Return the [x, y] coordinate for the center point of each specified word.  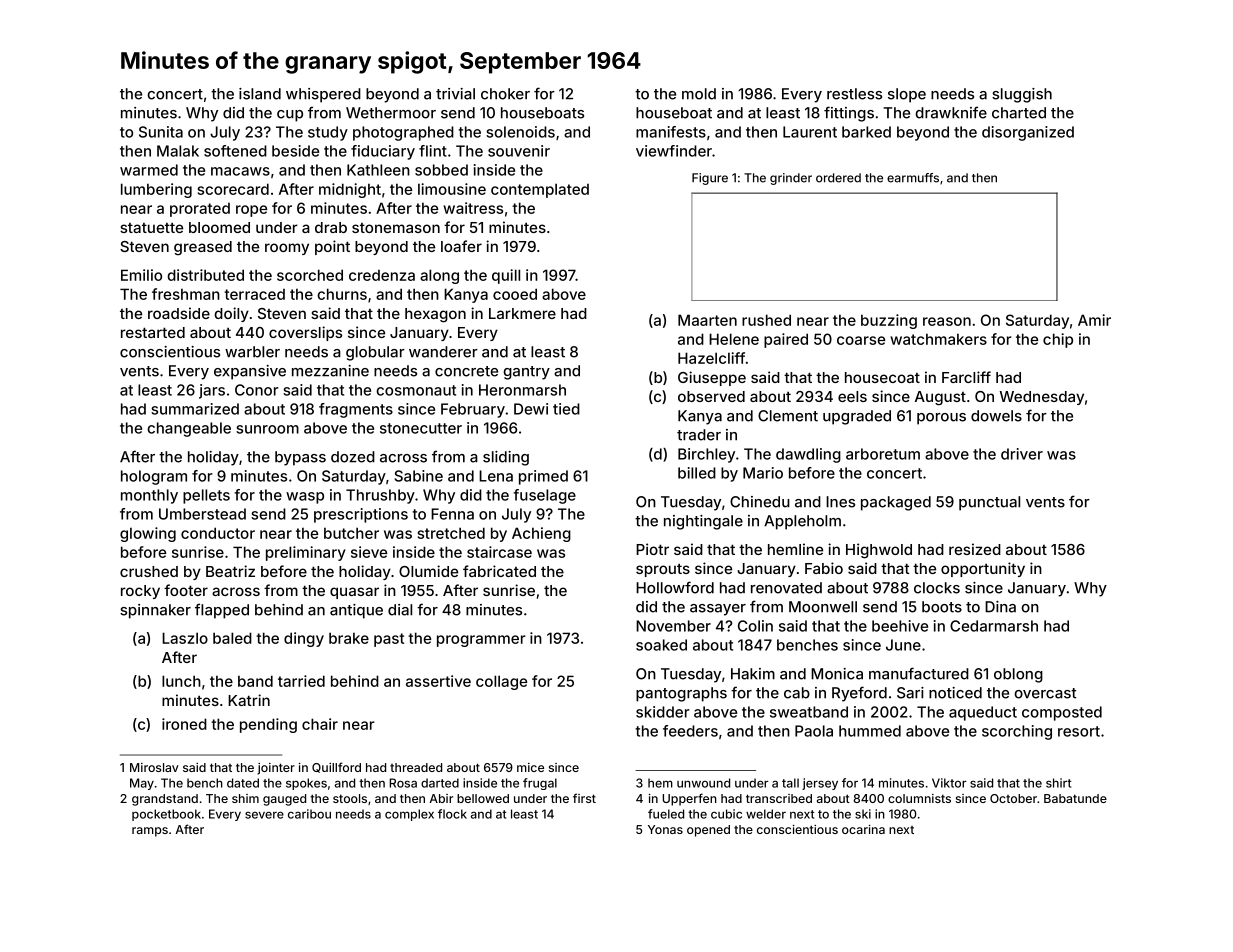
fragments [356, 410]
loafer [461, 246]
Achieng [541, 534]
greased [203, 248]
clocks [937, 588]
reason [947, 321]
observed [711, 396]
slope [907, 95]
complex [409, 815]
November [673, 626]
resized [975, 549]
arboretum [883, 454]
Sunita [161, 132]
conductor [218, 533]
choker [505, 94]
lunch [181, 681]
